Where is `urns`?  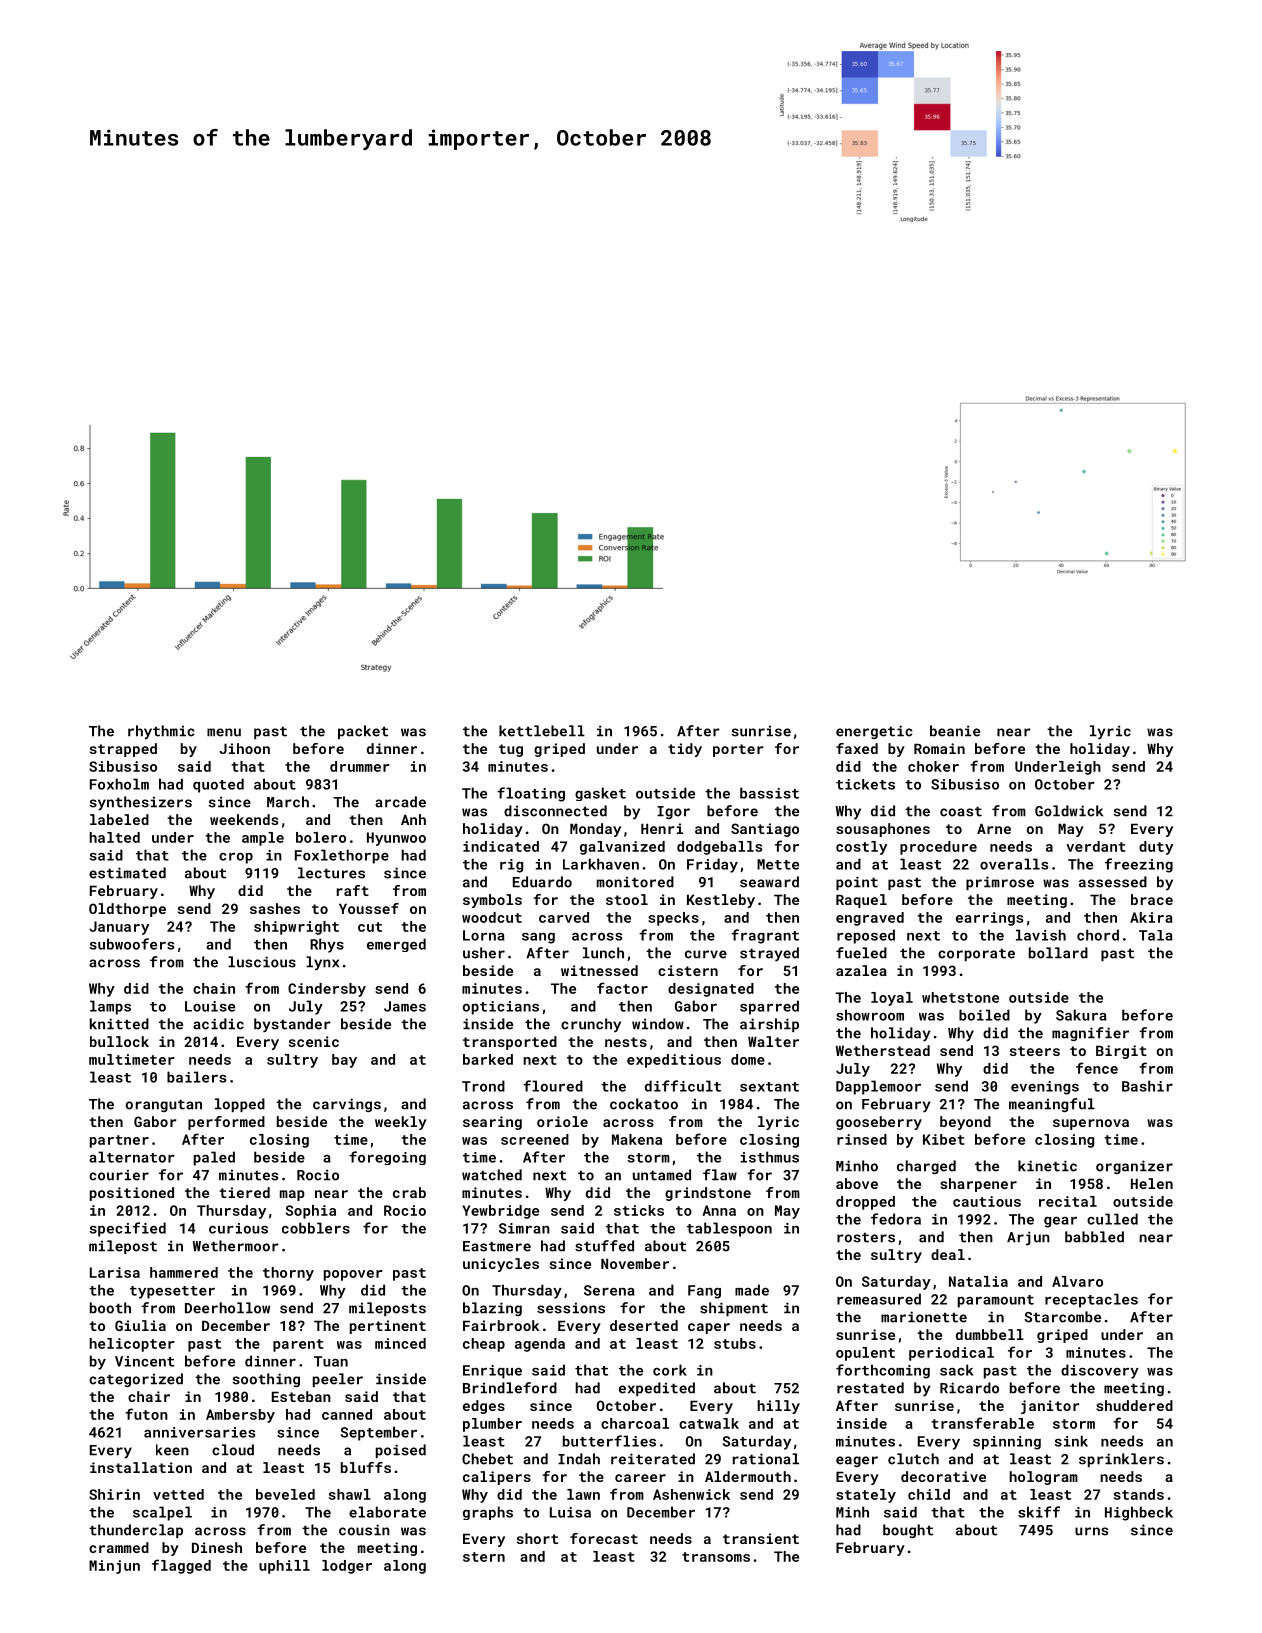
urns is located at coordinates (1091, 1531).
